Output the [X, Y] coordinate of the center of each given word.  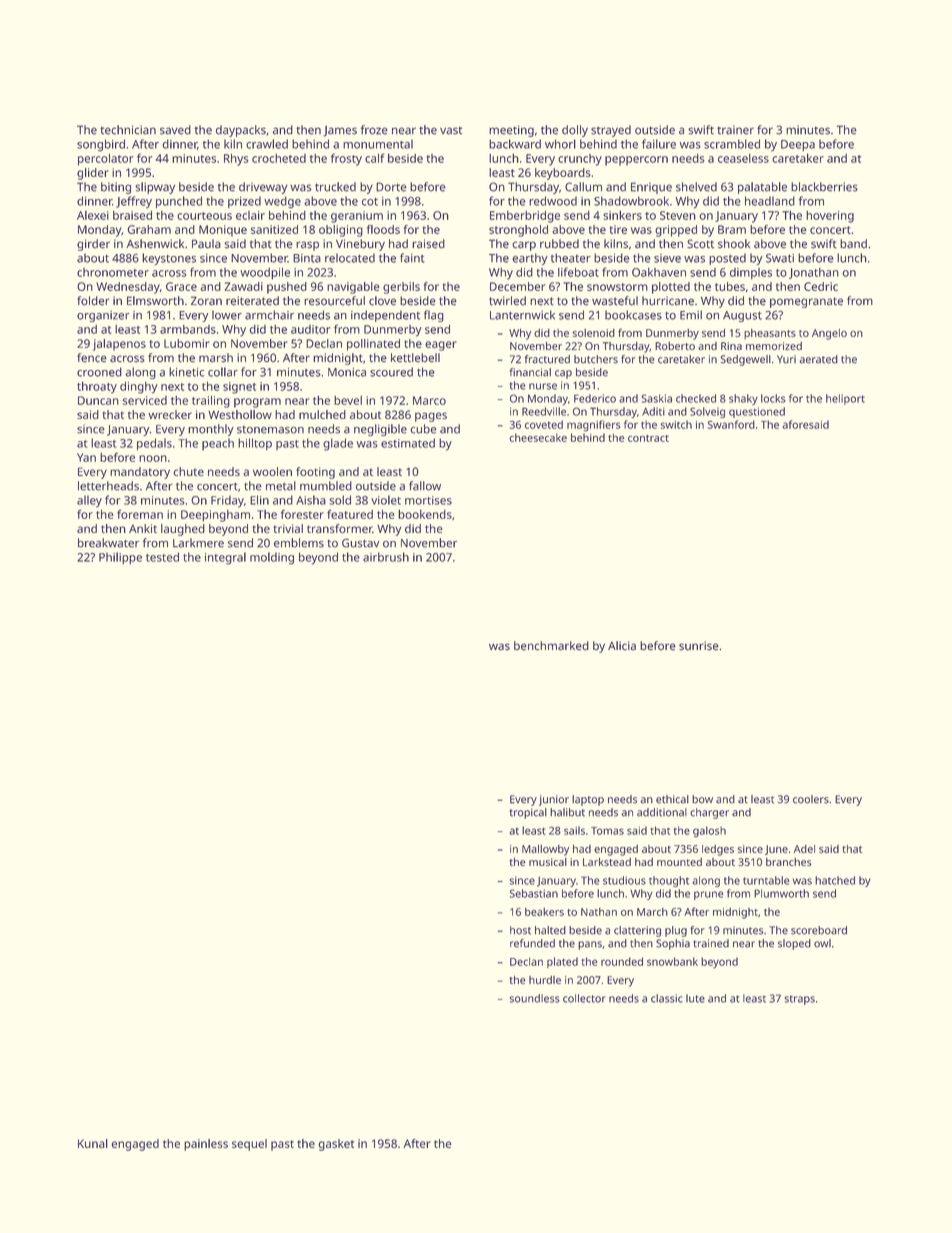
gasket [336, 1145]
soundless [535, 998]
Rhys [236, 160]
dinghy [139, 388]
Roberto [675, 346]
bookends [425, 514]
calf [375, 158]
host [520, 930]
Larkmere [198, 543]
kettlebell [415, 358]
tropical [528, 813]
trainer [735, 130]
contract [648, 438]
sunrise [699, 646]
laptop [588, 800]
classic [667, 998]
